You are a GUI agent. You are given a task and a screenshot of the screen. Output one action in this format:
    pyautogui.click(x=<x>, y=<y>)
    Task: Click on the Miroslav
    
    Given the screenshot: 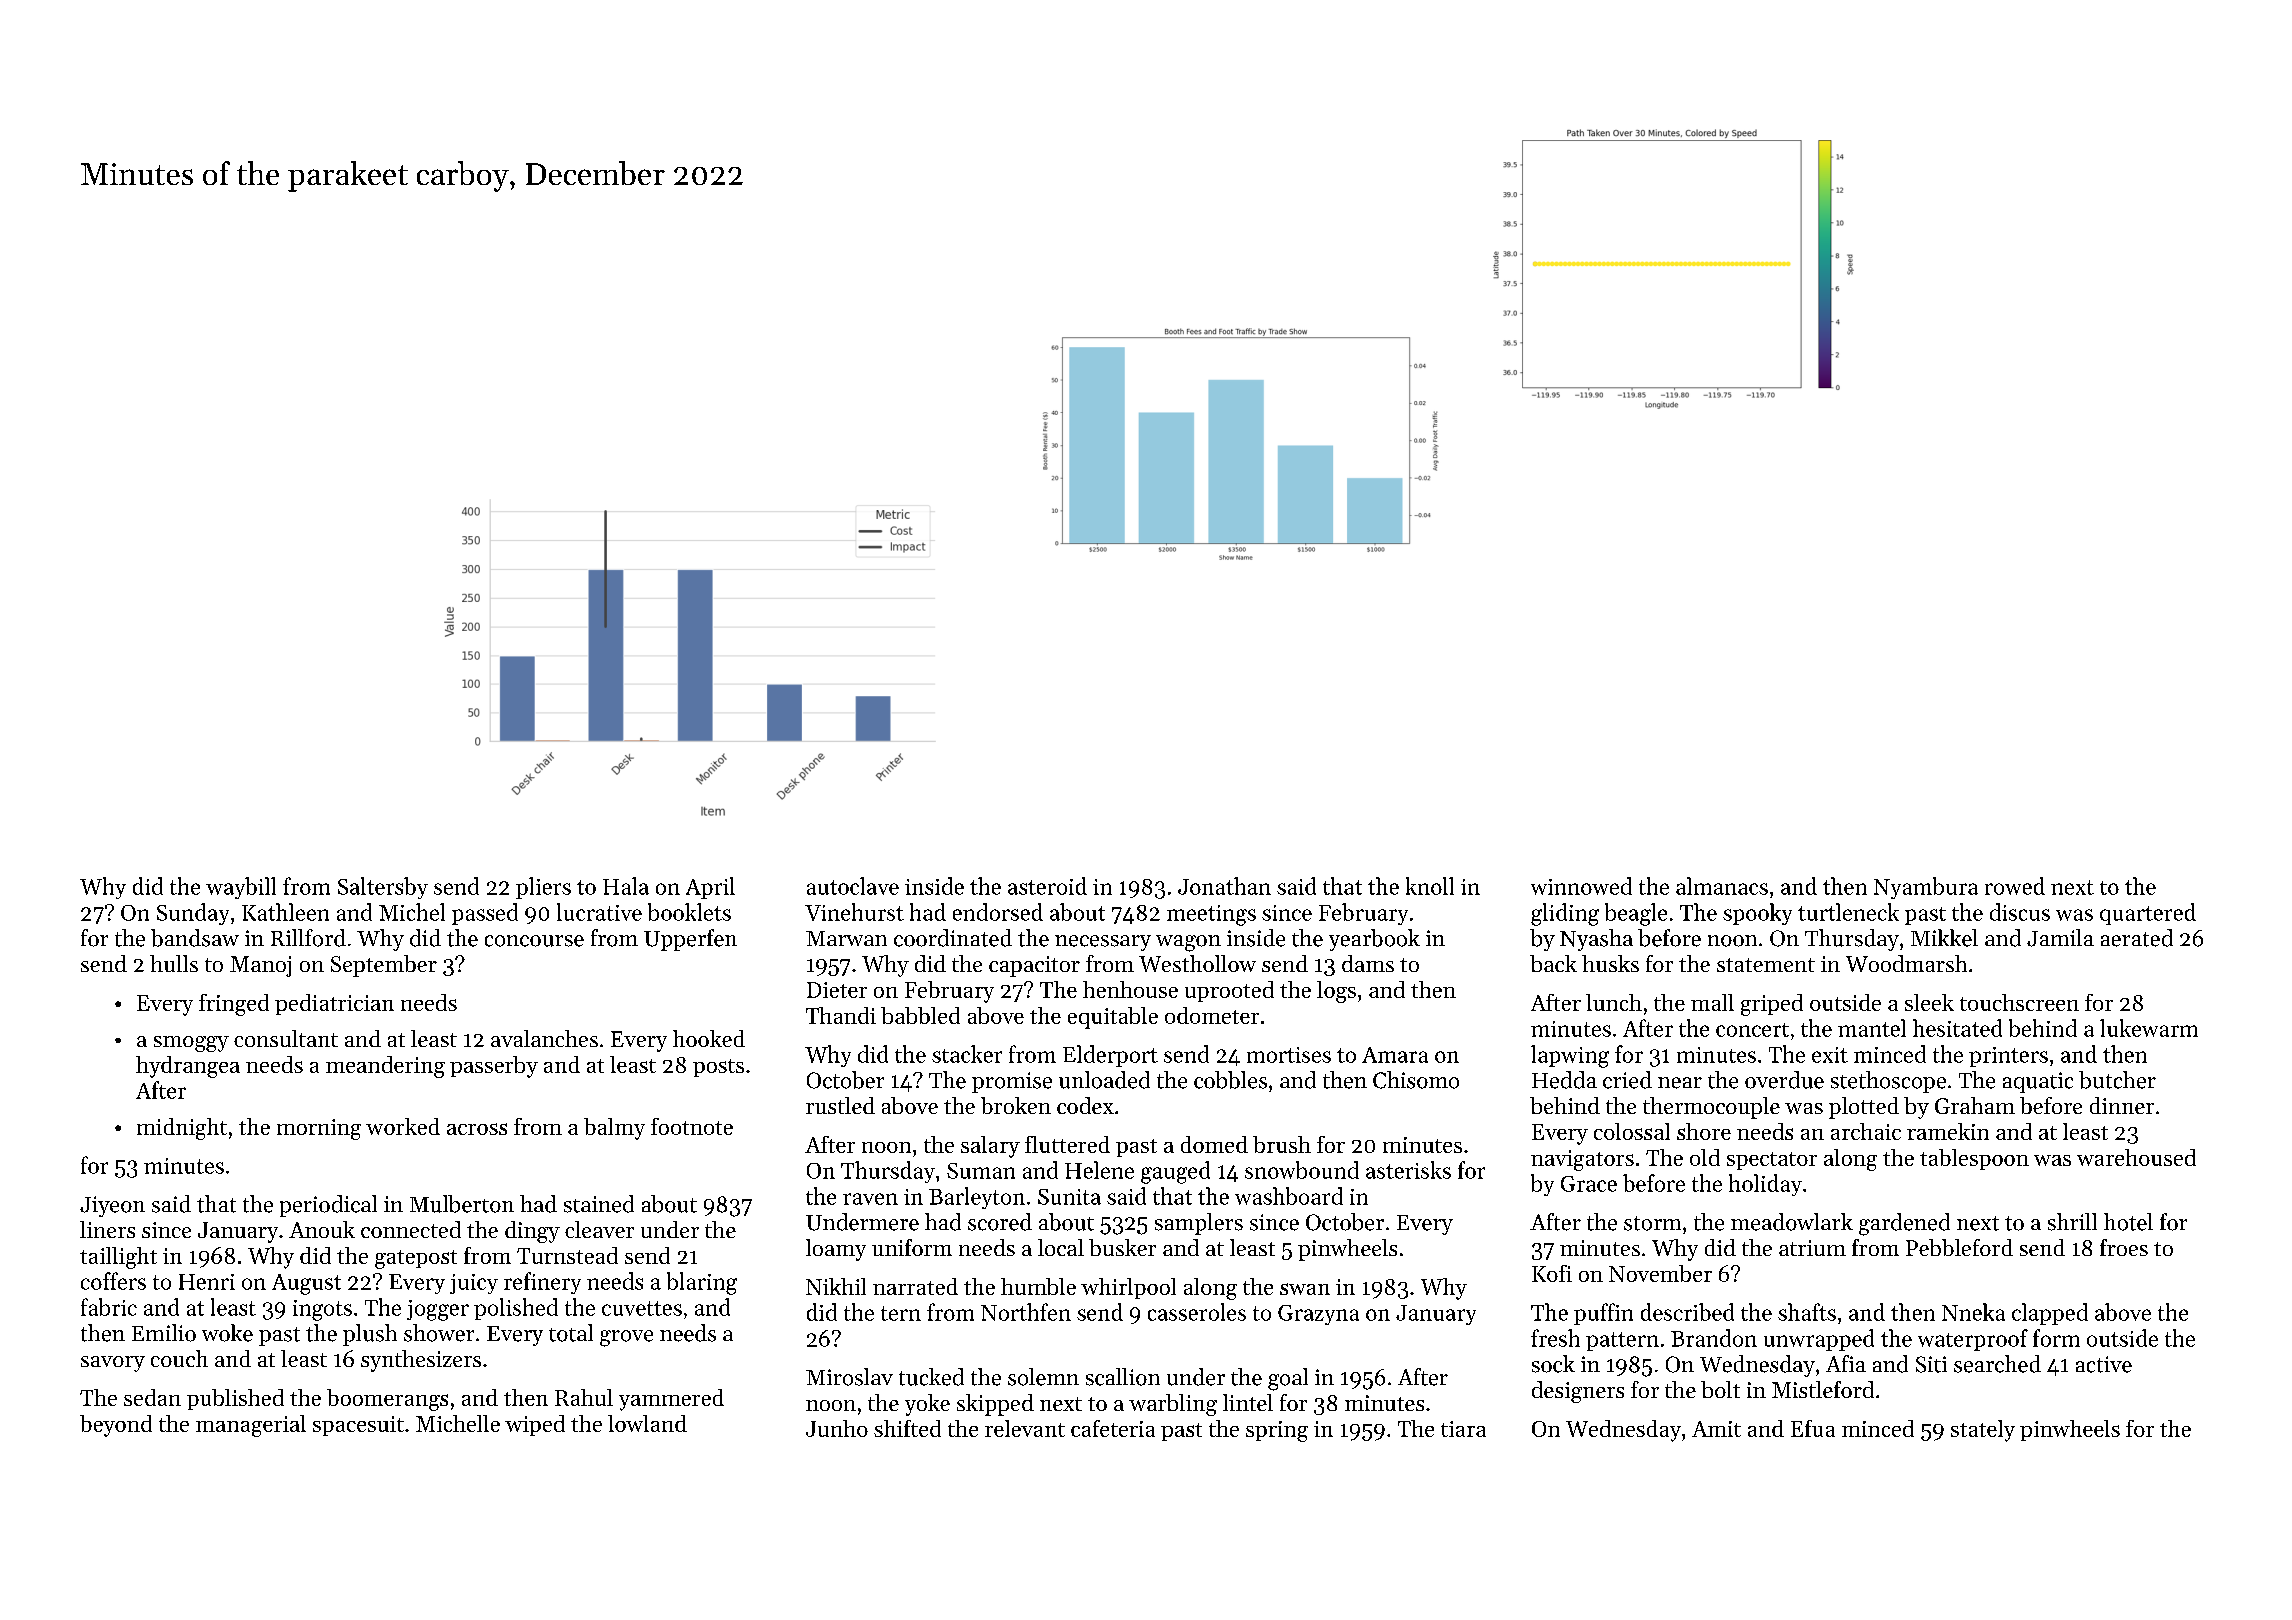 What is the action you would take?
    pyautogui.click(x=849, y=1377)
